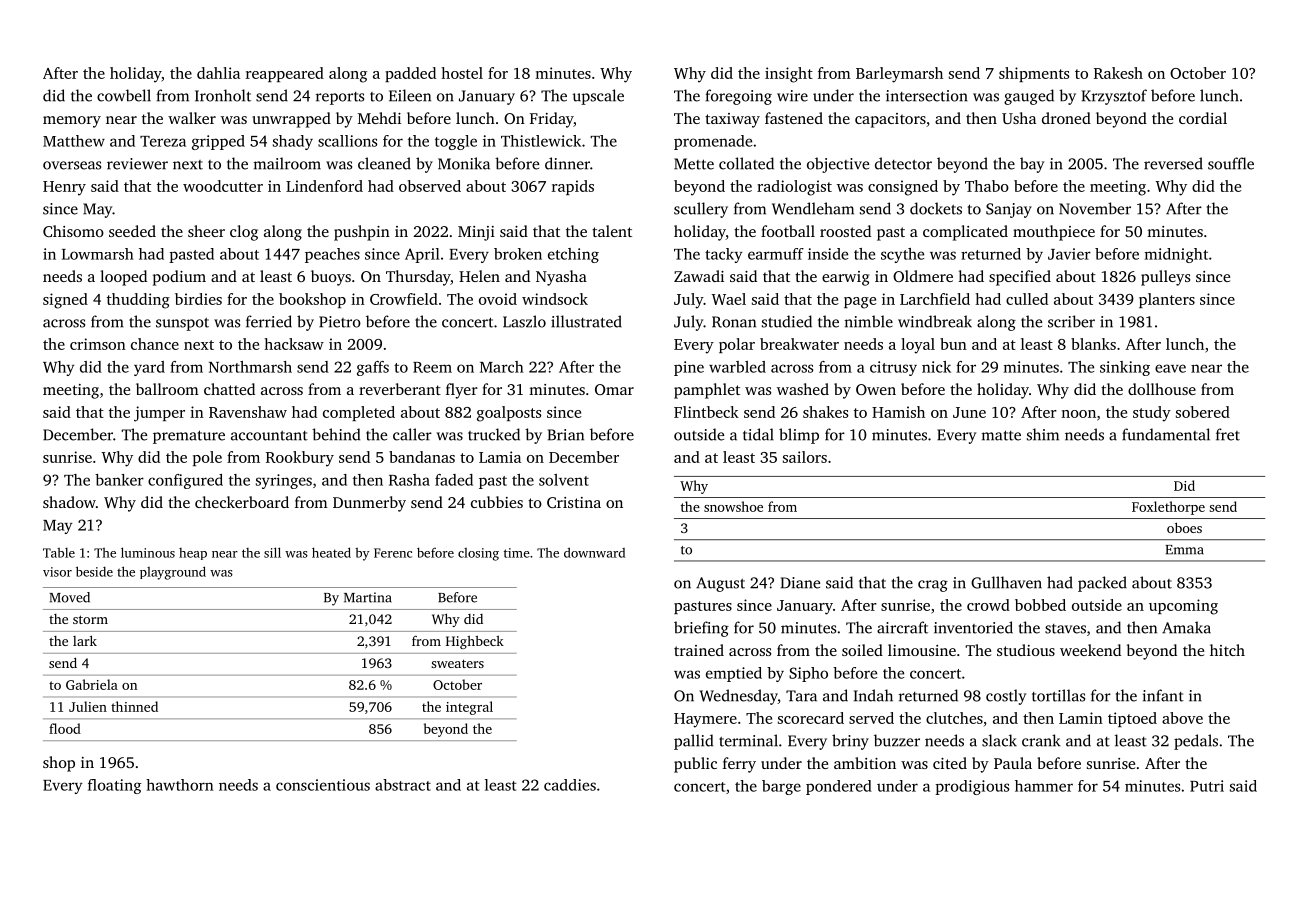 Image resolution: width=1308 pixels, height=924 pixels. What do you see at coordinates (469, 708) in the screenshot?
I see `integral` at bounding box center [469, 708].
